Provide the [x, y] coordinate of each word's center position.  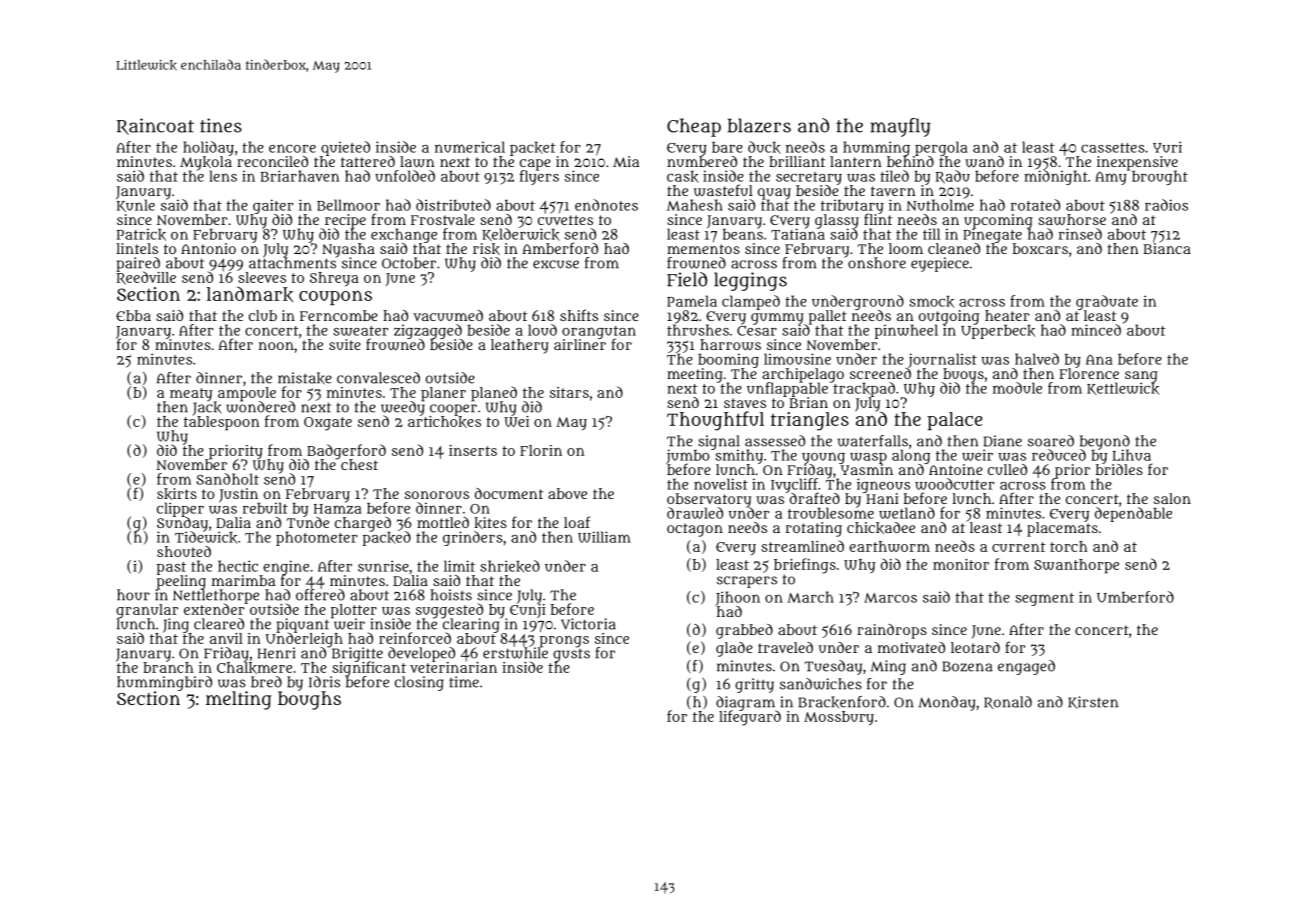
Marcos [890, 598]
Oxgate [328, 424]
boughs [309, 700]
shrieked [510, 566]
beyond [1105, 442]
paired [138, 264]
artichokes [444, 422]
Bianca [1167, 248]
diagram [746, 703]
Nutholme [940, 205]
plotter [354, 611]
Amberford [560, 248]
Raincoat [155, 126]
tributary [852, 206]
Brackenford [842, 702]
